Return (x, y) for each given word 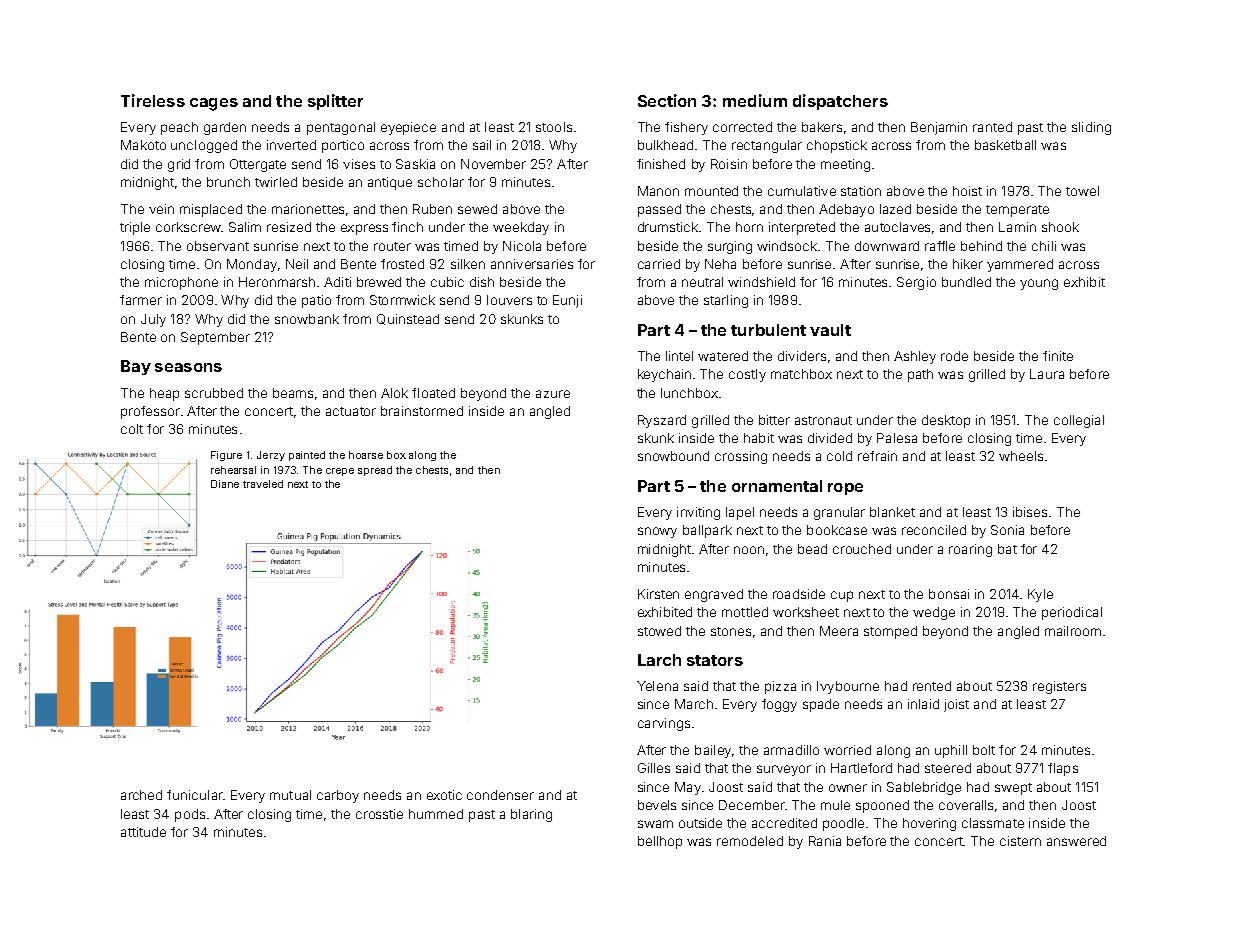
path (920, 375)
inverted (291, 145)
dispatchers (840, 102)
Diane (225, 484)
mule (835, 805)
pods (190, 815)
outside (700, 823)
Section (667, 100)
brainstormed (422, 411)
